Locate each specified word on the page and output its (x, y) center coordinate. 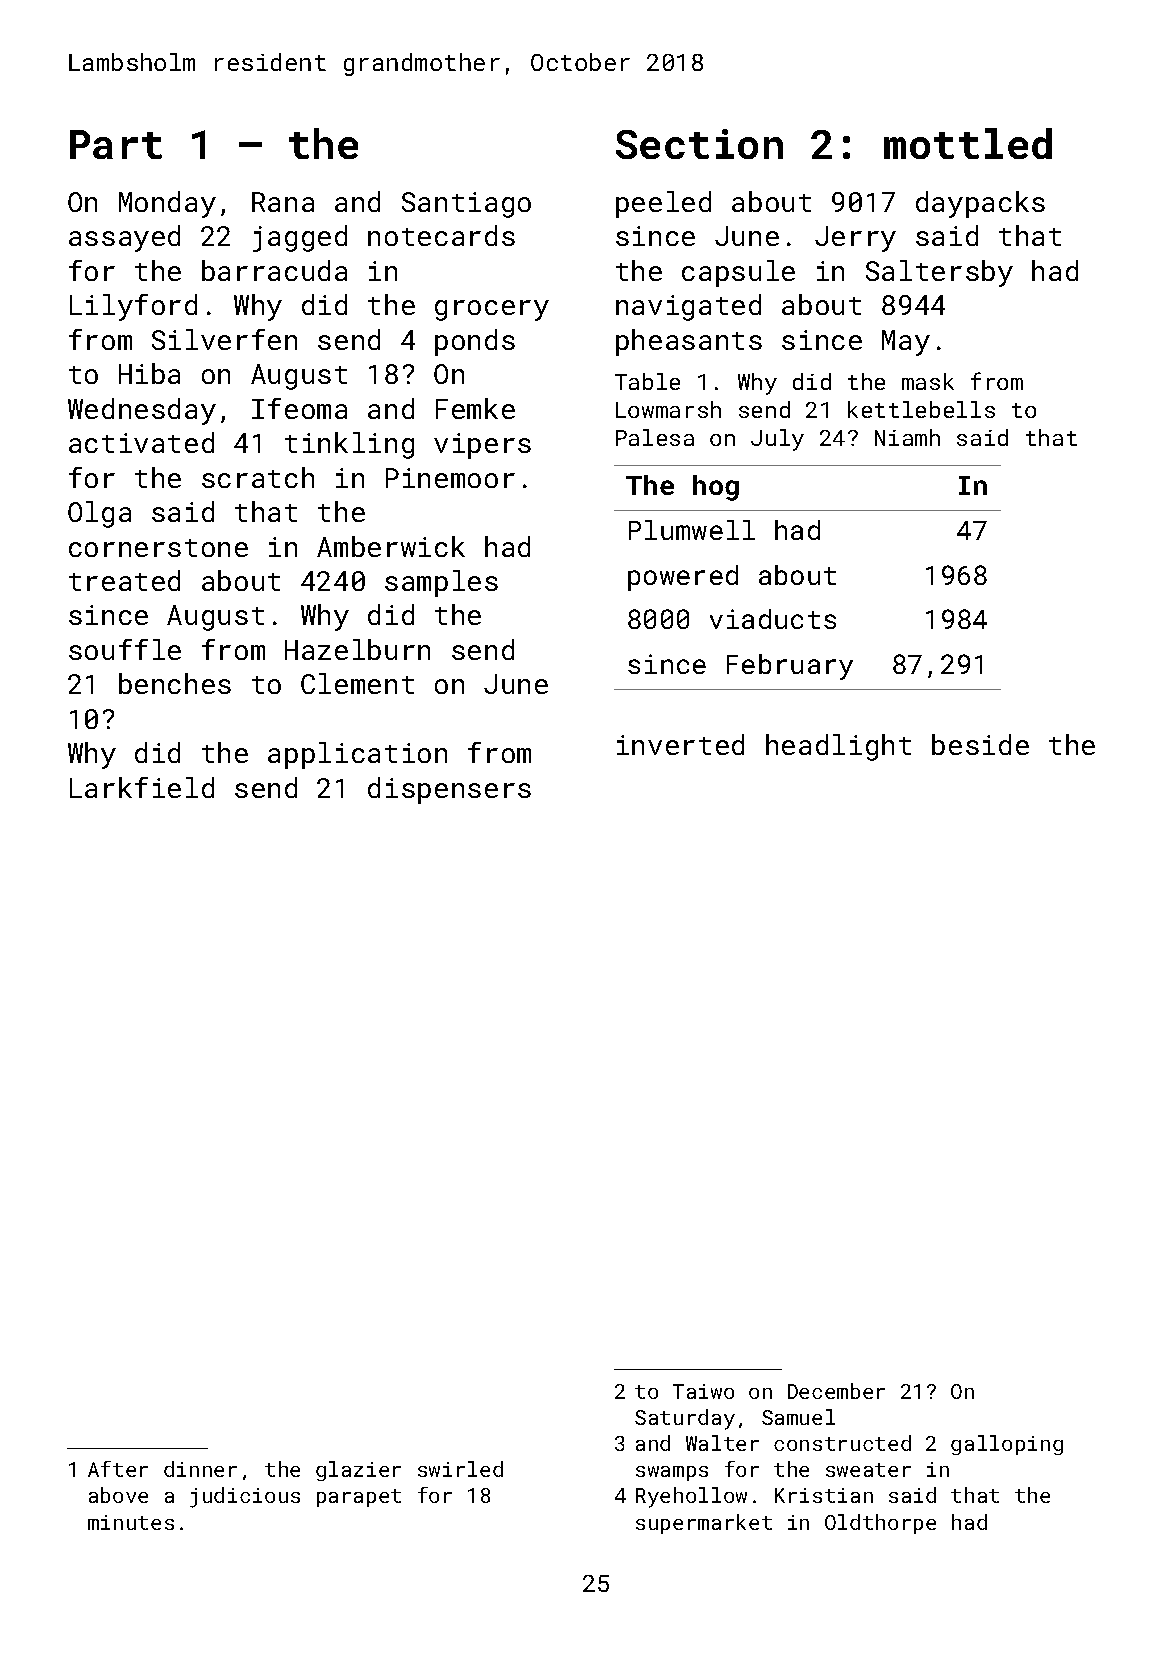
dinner (200, 1469)
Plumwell (692, 530)
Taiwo (703, 1391)
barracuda (274, 270)
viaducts (773, 619)
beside (980, 744)
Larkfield (142, 787)
